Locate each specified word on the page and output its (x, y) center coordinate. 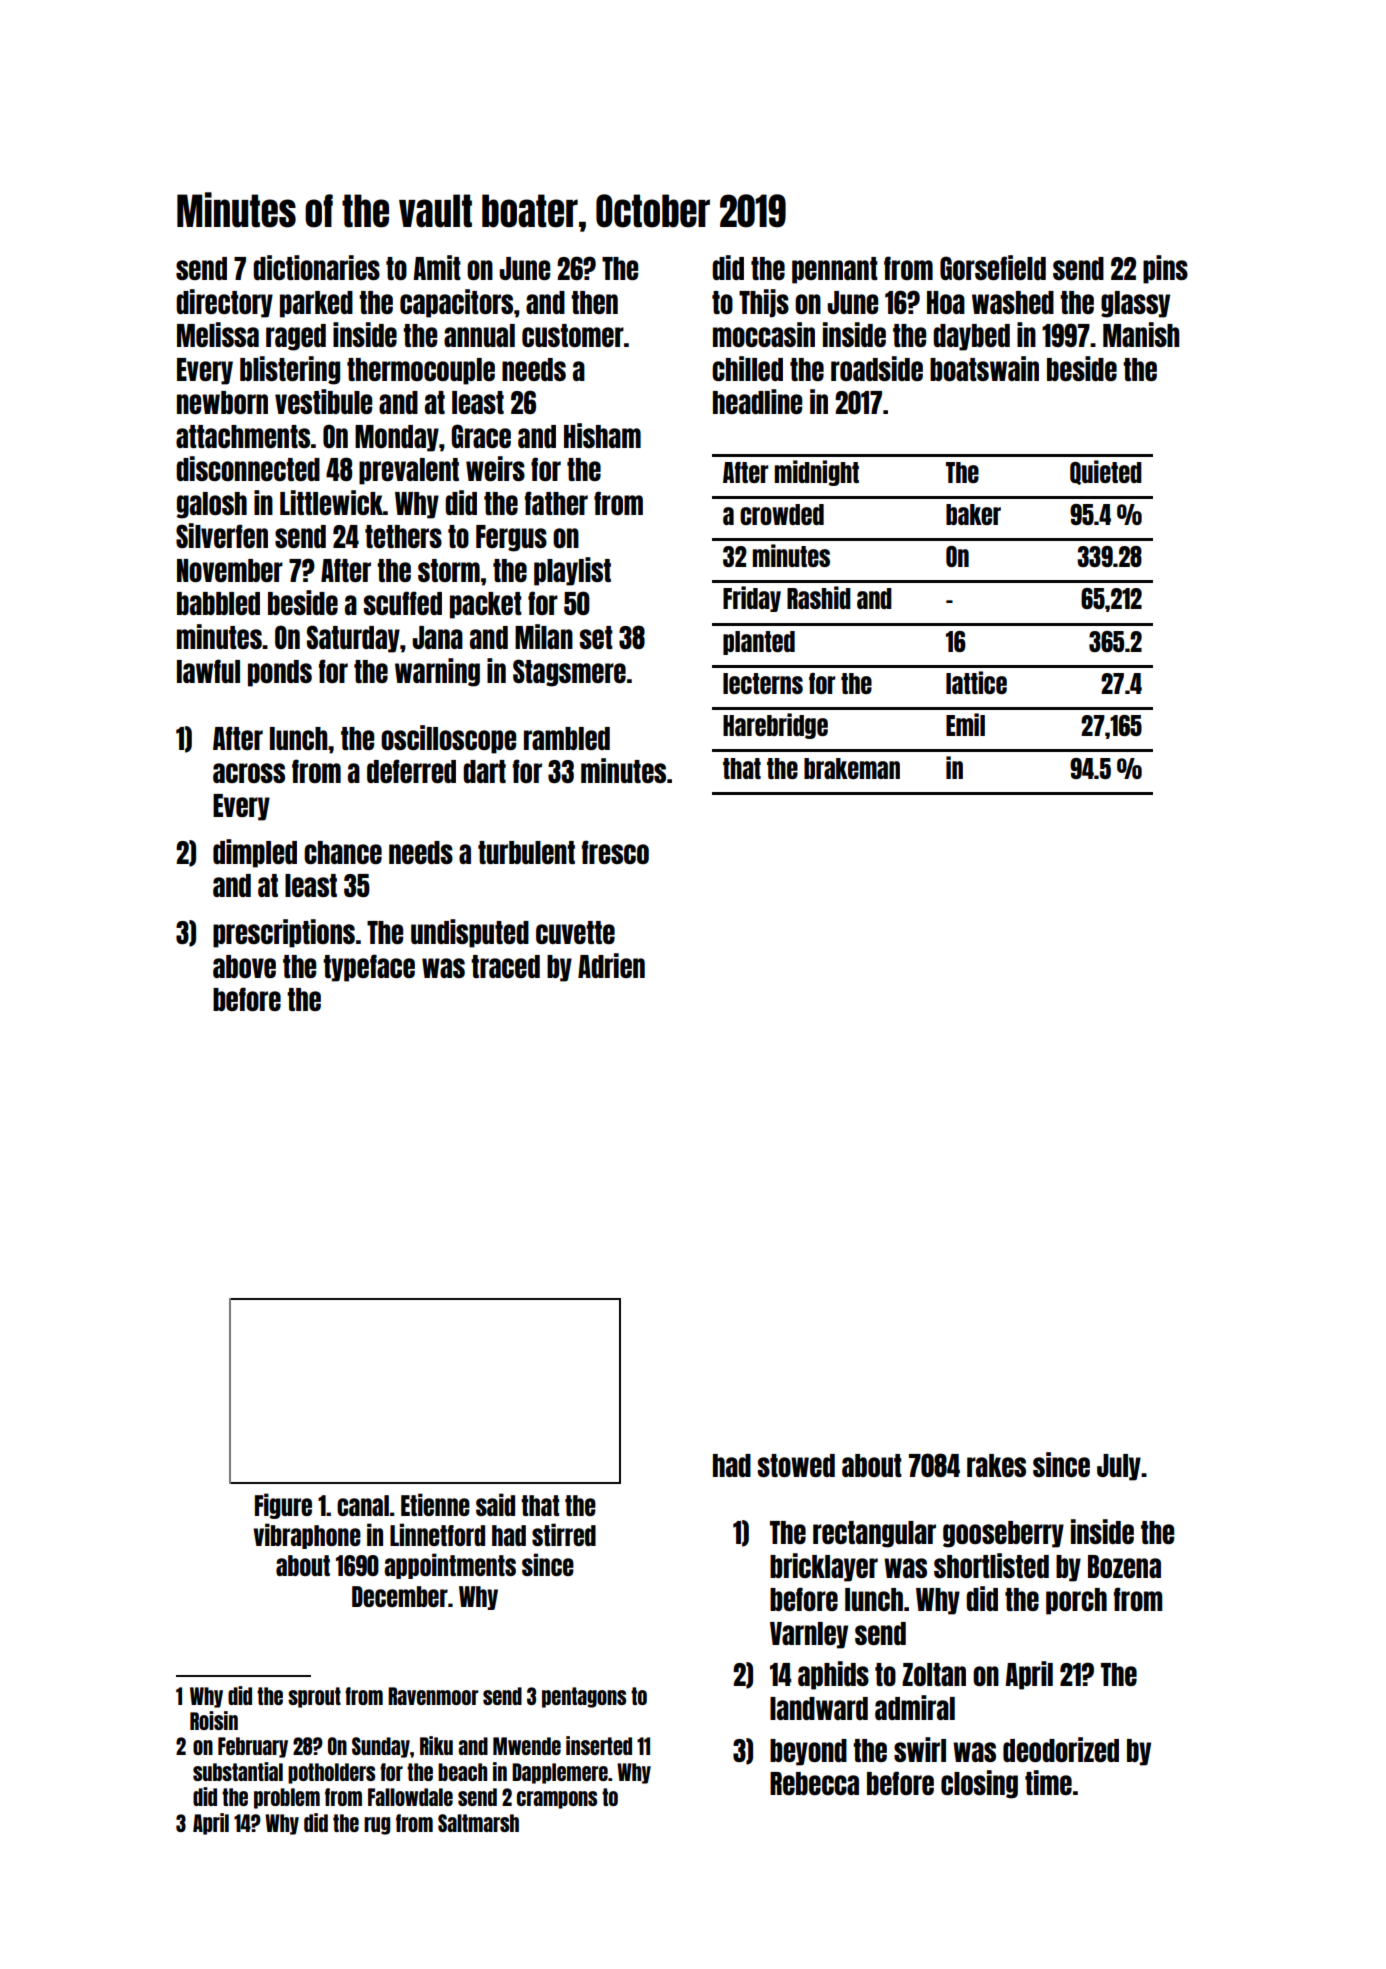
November (230, 570)
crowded (782, 514)
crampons (557, 1800)
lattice (976, 682)
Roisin (214, 1720)
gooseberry (1003, 1534)
